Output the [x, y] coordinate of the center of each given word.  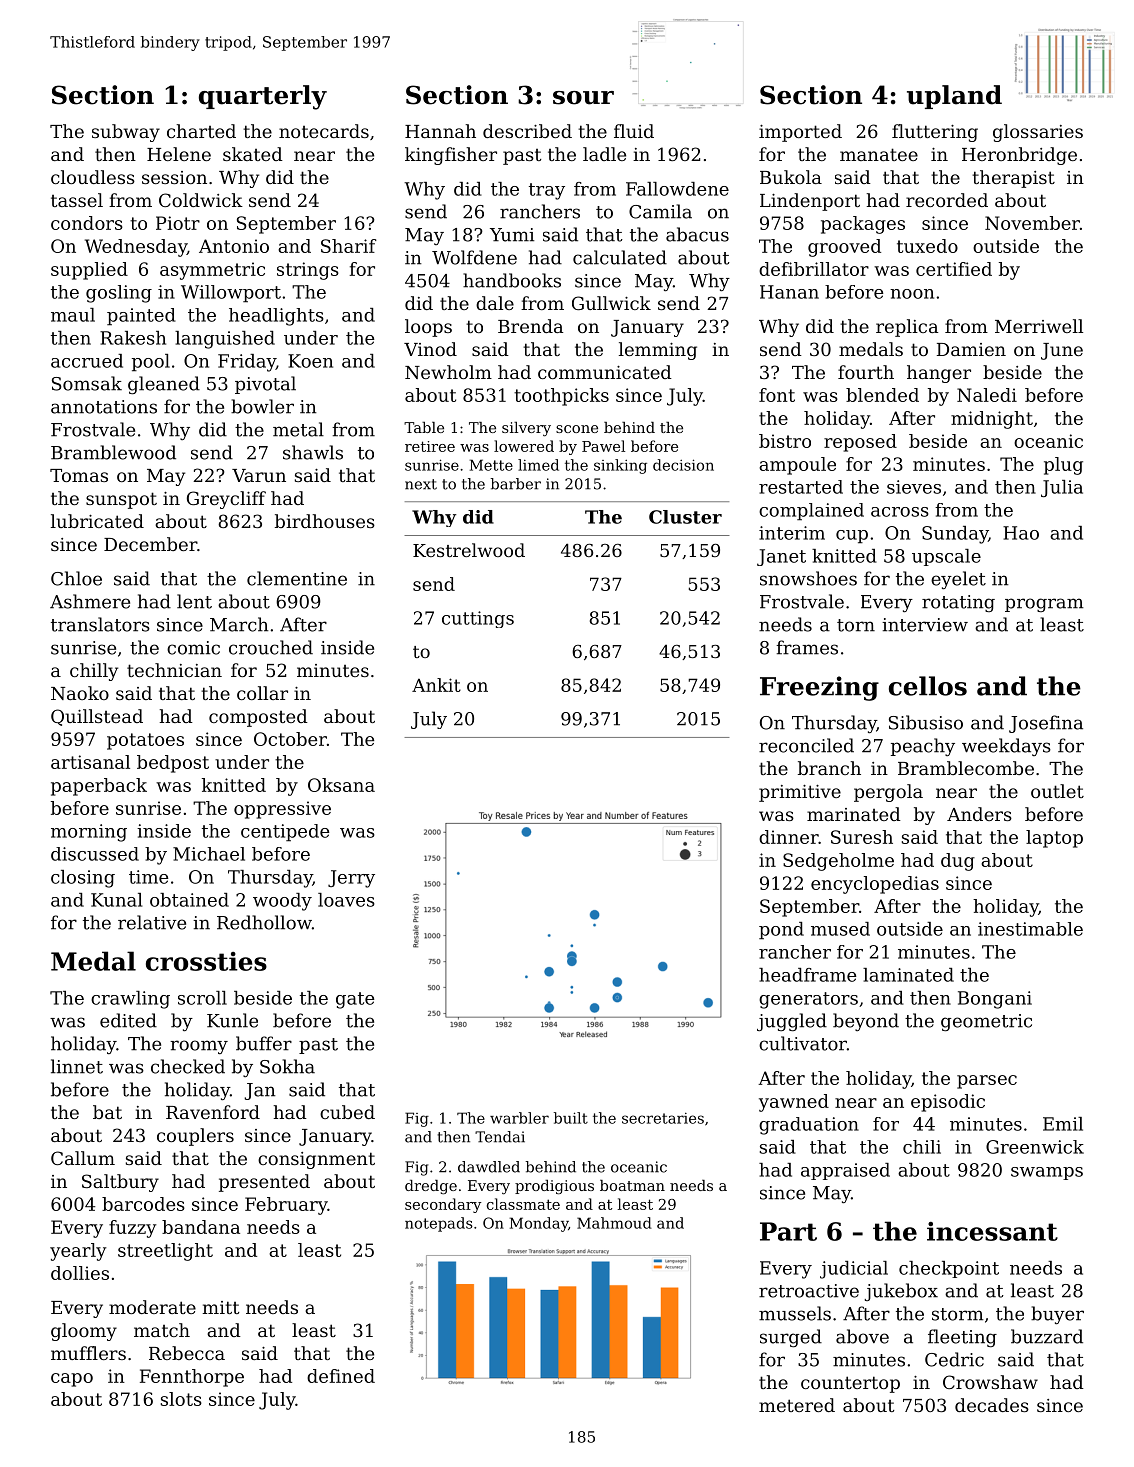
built [571, 1118]
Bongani [995, 1000]
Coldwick [201, 200]
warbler [519, 1118]
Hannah [440, 131]
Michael [209, 854]
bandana [201, 1227]
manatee [879, 154]
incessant [992, 1231]
